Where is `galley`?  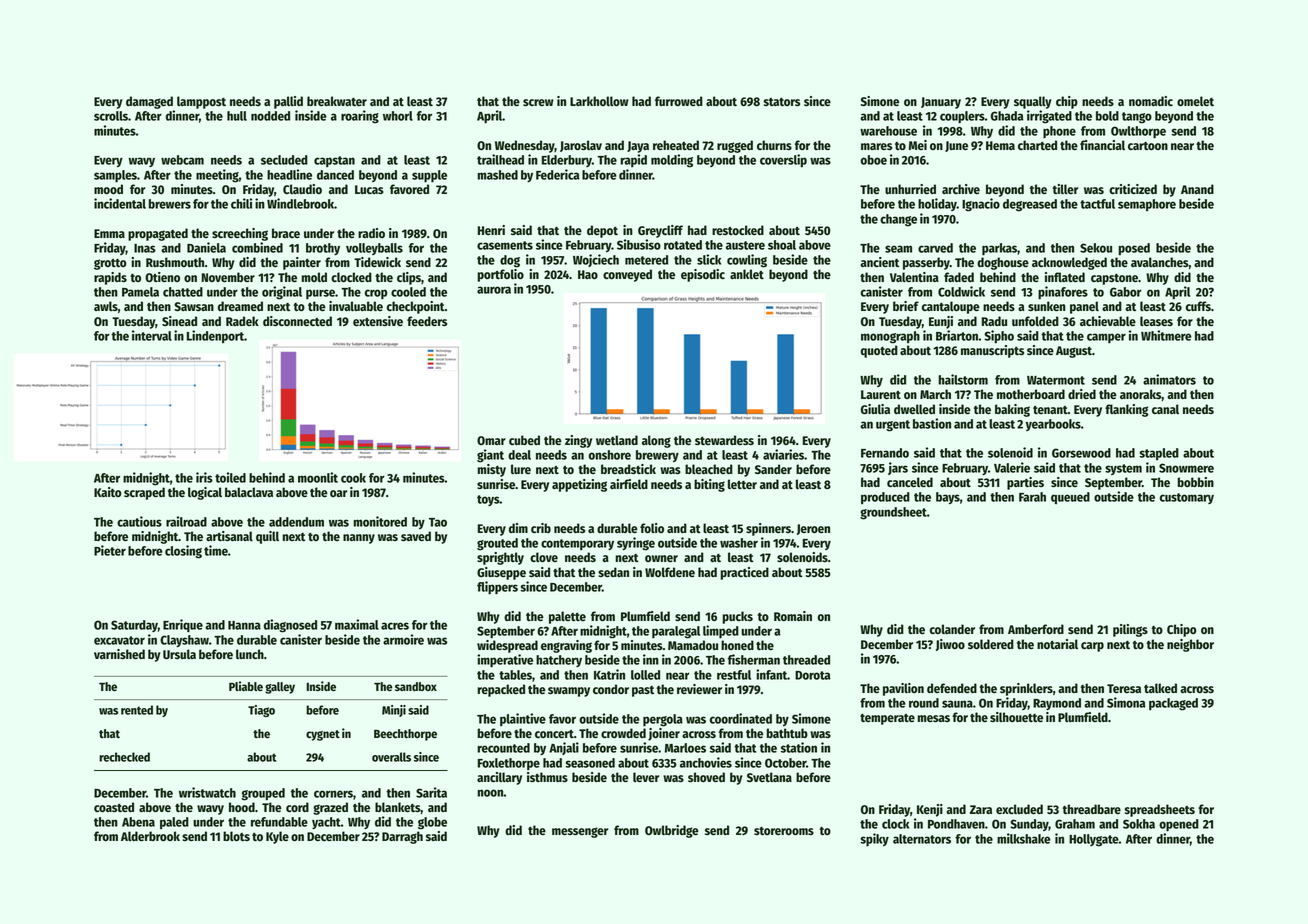
galley is located at coordinates (280, 688).
